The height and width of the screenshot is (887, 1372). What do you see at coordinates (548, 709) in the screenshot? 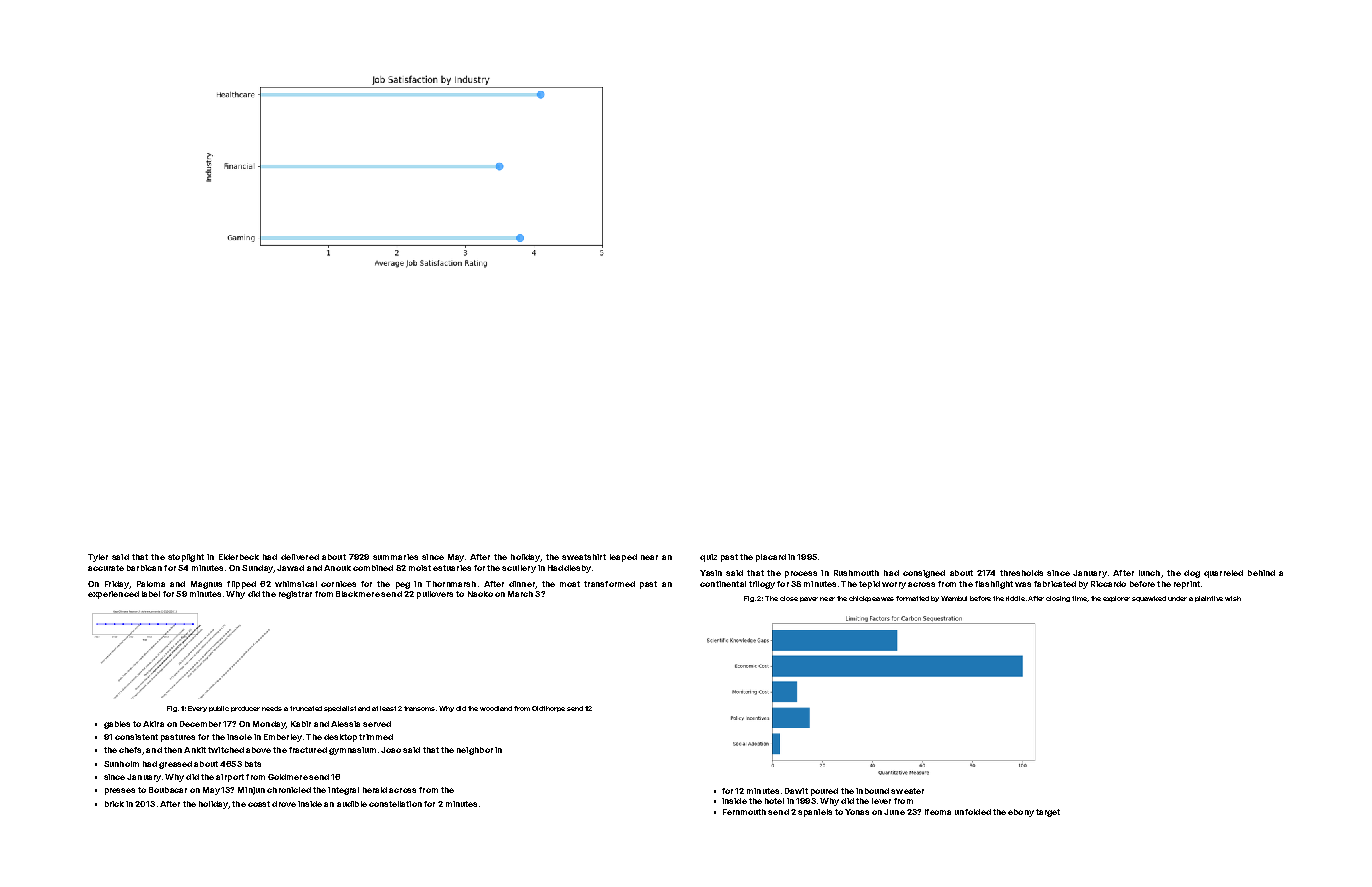
I see `Oldthorpe` at bounding box center [548, 709].
